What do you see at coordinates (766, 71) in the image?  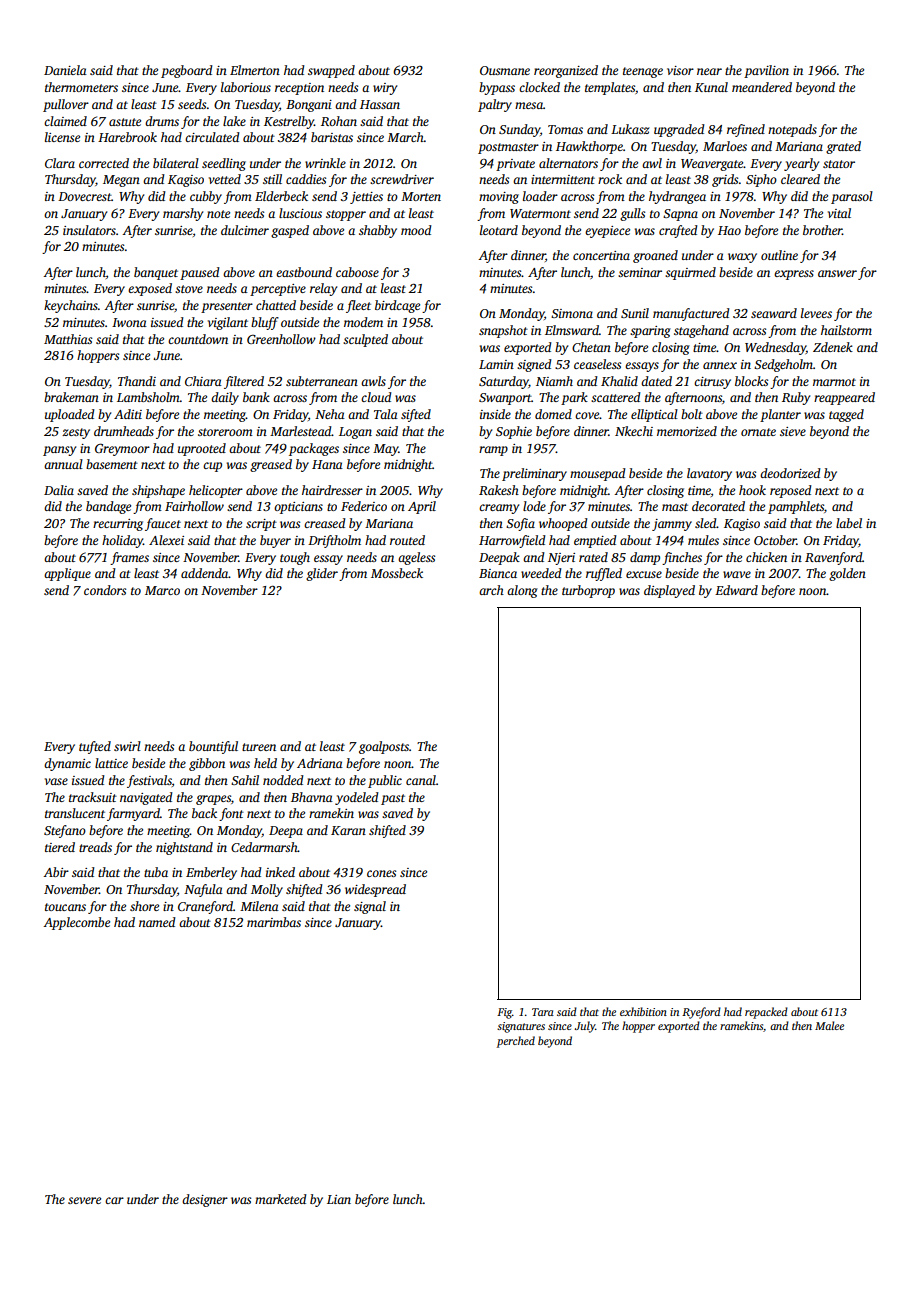 I see `pavilion` at bounding box center [766, 71].
